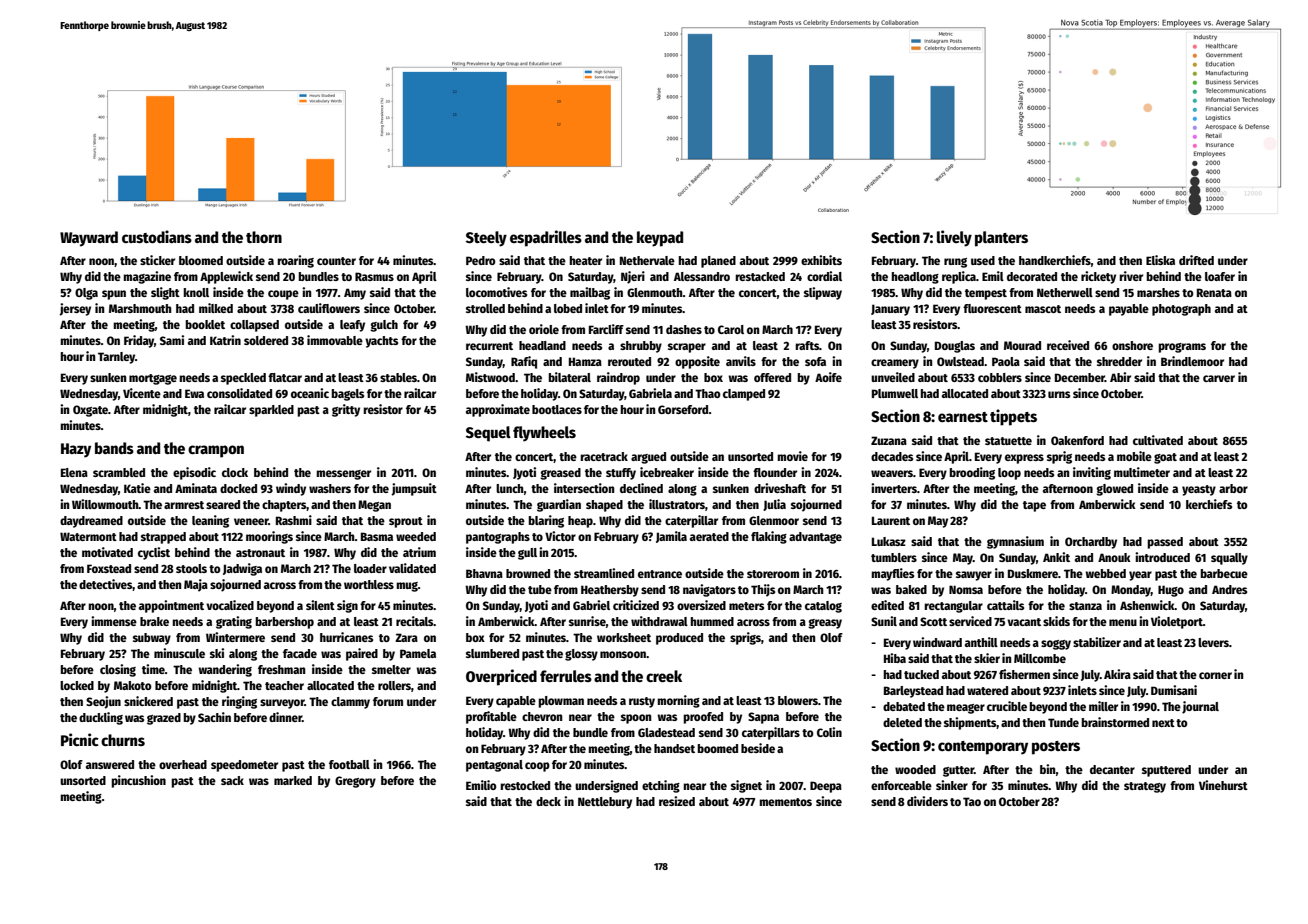 This screenshot has height=924, width=1308. I want to click on cobblers, so click(1000, 377).
